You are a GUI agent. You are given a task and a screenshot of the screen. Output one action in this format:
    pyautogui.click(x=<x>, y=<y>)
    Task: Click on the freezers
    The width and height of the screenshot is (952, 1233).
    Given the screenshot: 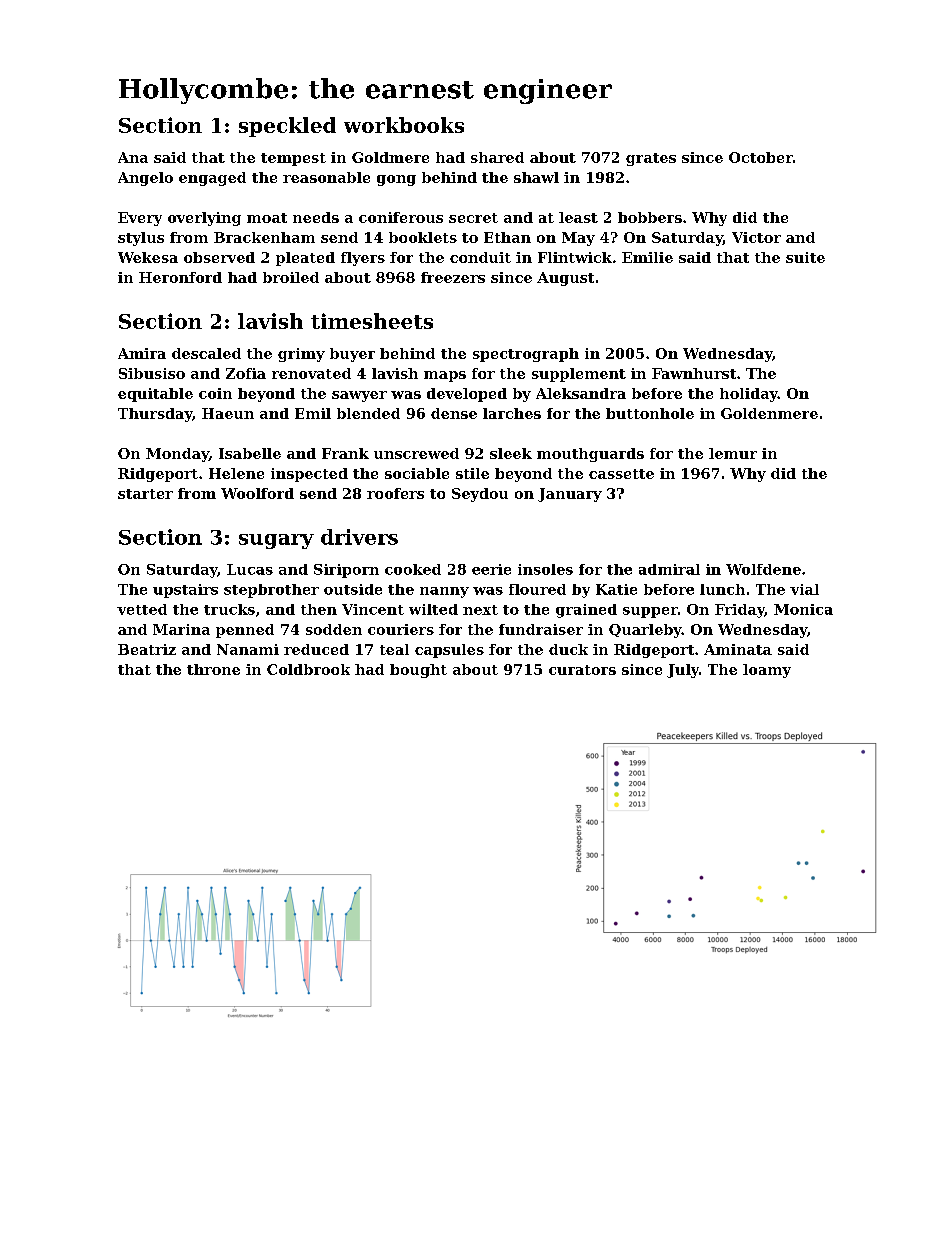 What is the action you would take?
    pyautogui.click(x=453, y=277)
